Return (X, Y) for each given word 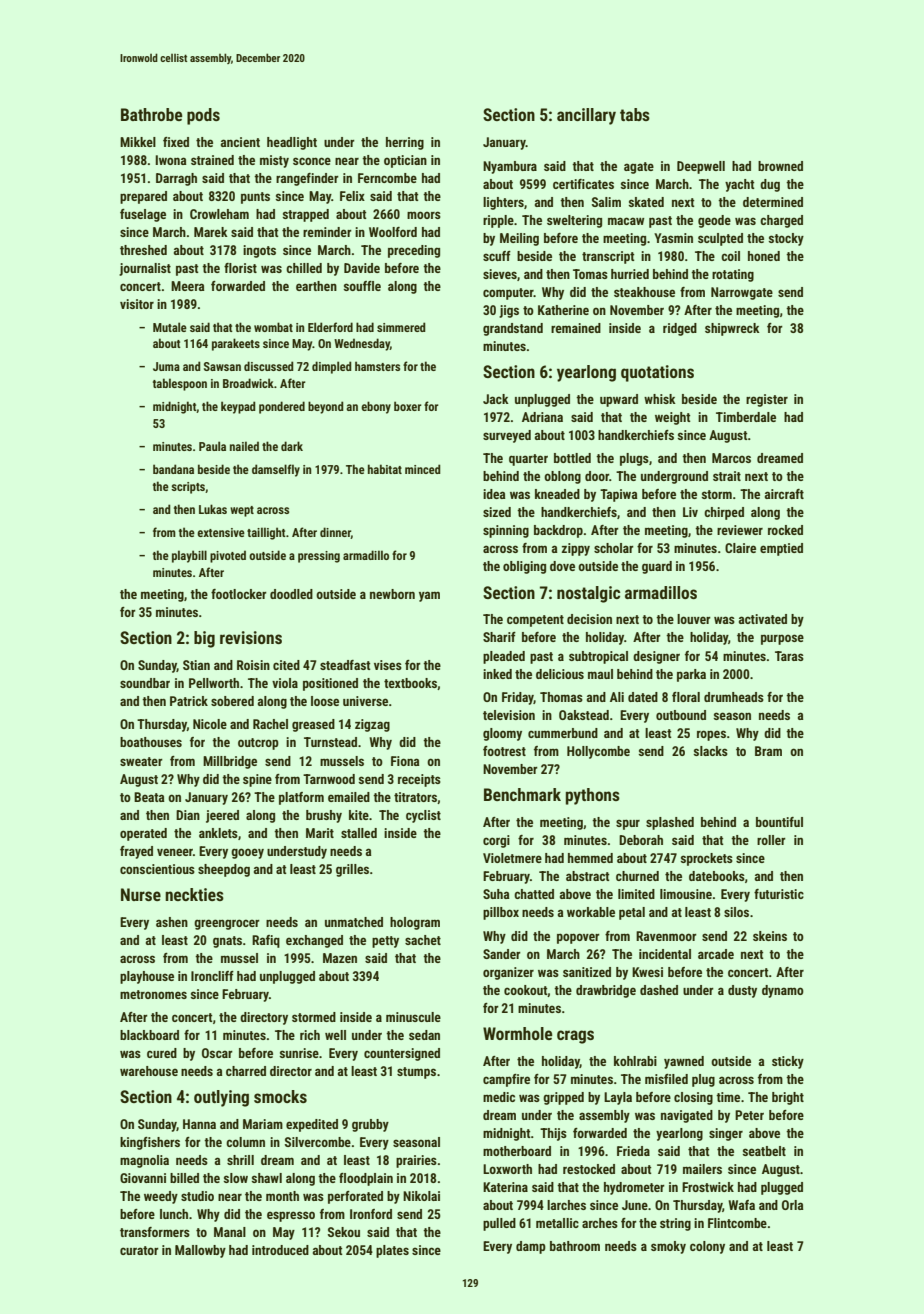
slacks (711, 751)
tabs (635, 114)
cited (286, 665)
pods (203, 116)
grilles (352, 870)
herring (405, 143)
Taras (789, 656)
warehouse (149, 1071)
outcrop (258, 744)
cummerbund (563, 733)
